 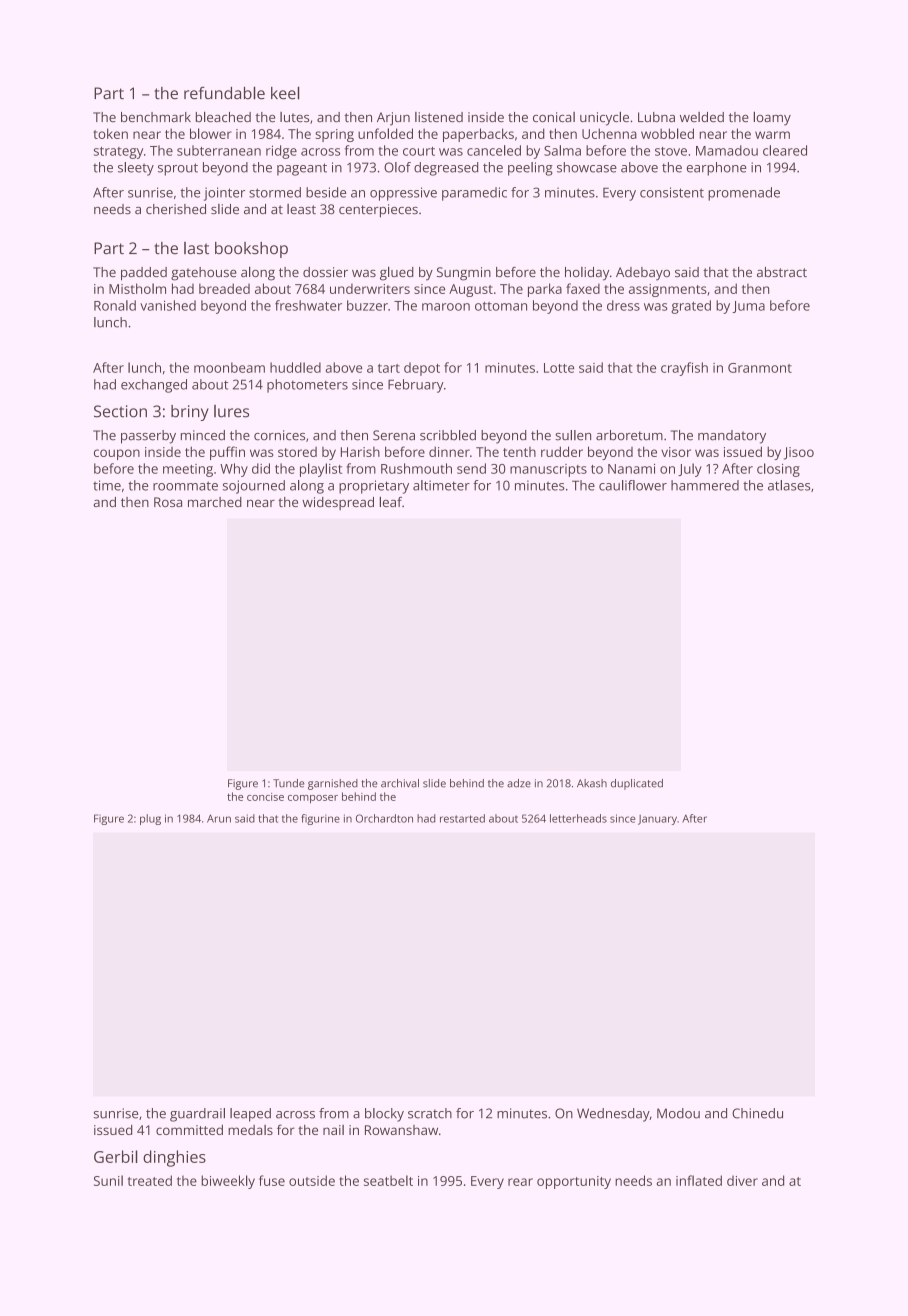 What do you see at coordinates (384, 818) in the screenshot?
I see `Orchardton` at bounding box center [384, 818].
